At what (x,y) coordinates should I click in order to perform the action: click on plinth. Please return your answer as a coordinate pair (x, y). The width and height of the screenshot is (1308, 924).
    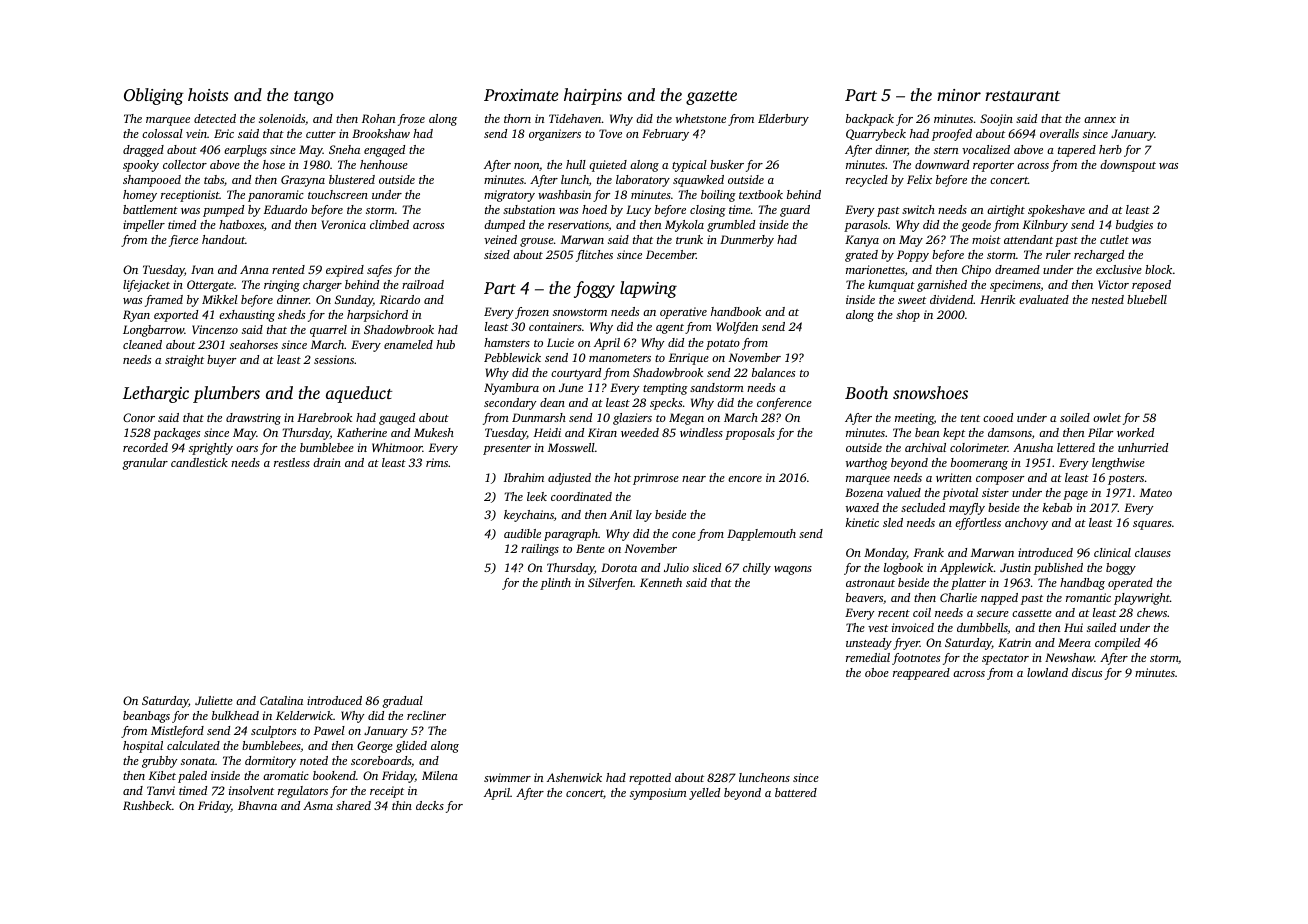
    Looking at the image, I should click on (555, 584).
